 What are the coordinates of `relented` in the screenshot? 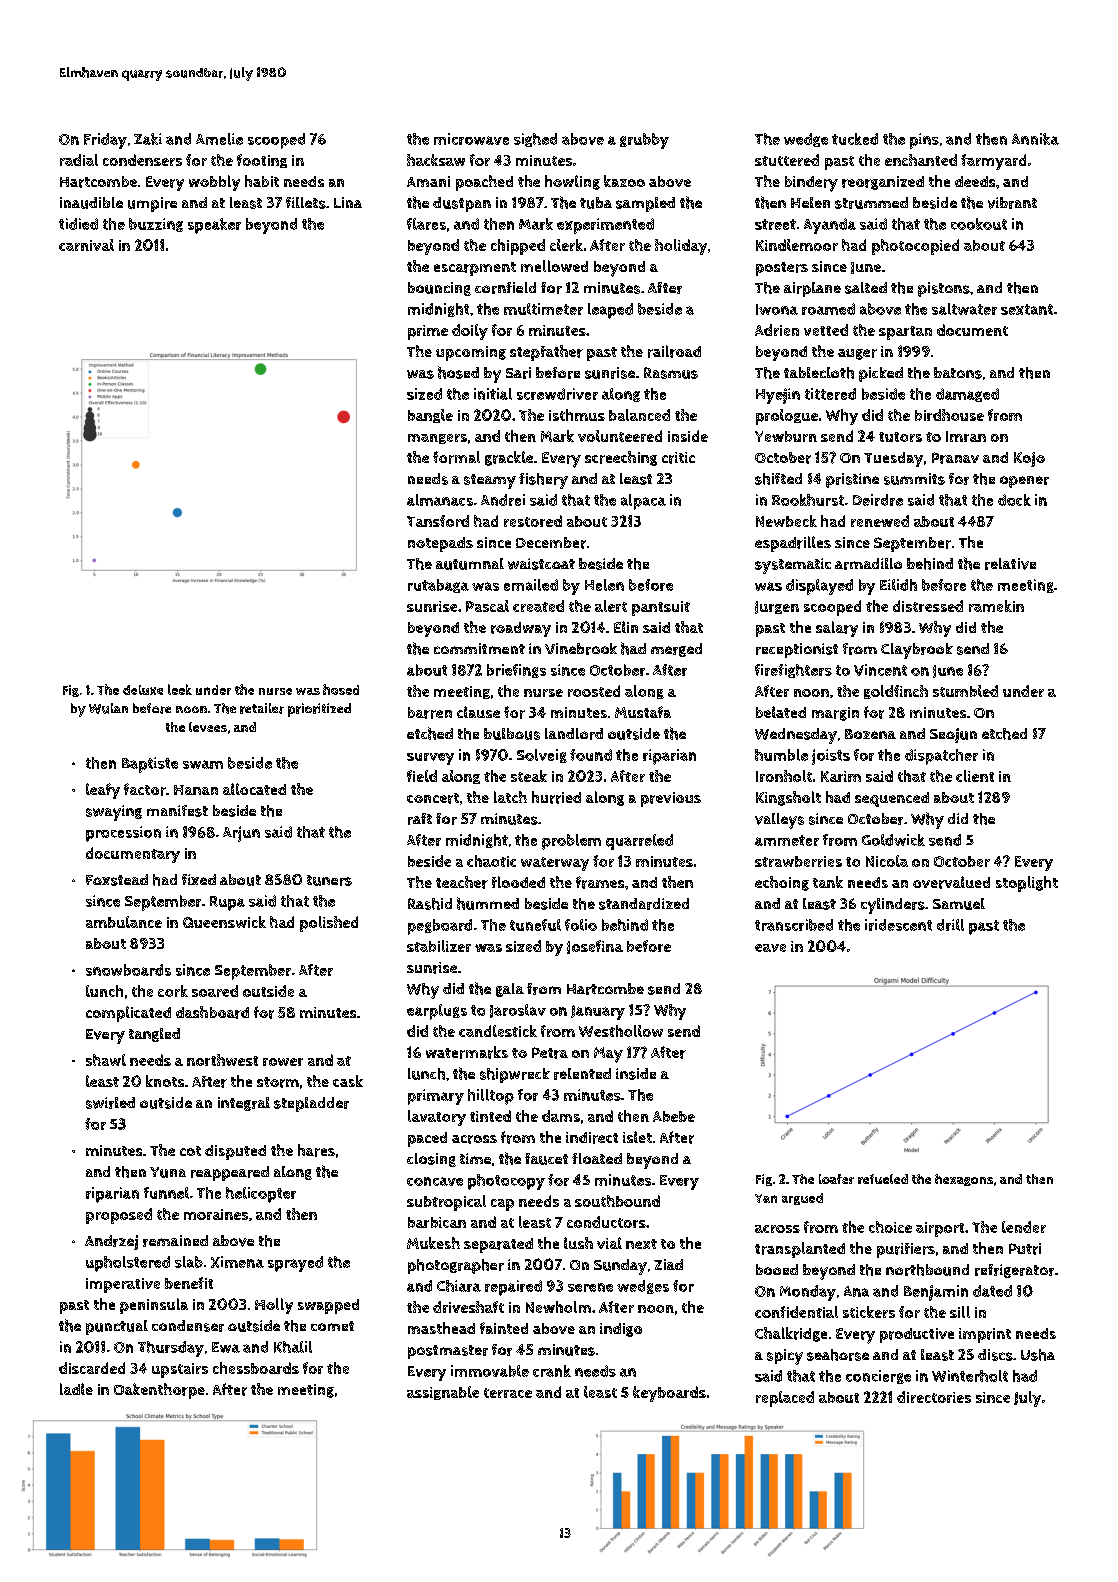 It's located at (582, 1074).
